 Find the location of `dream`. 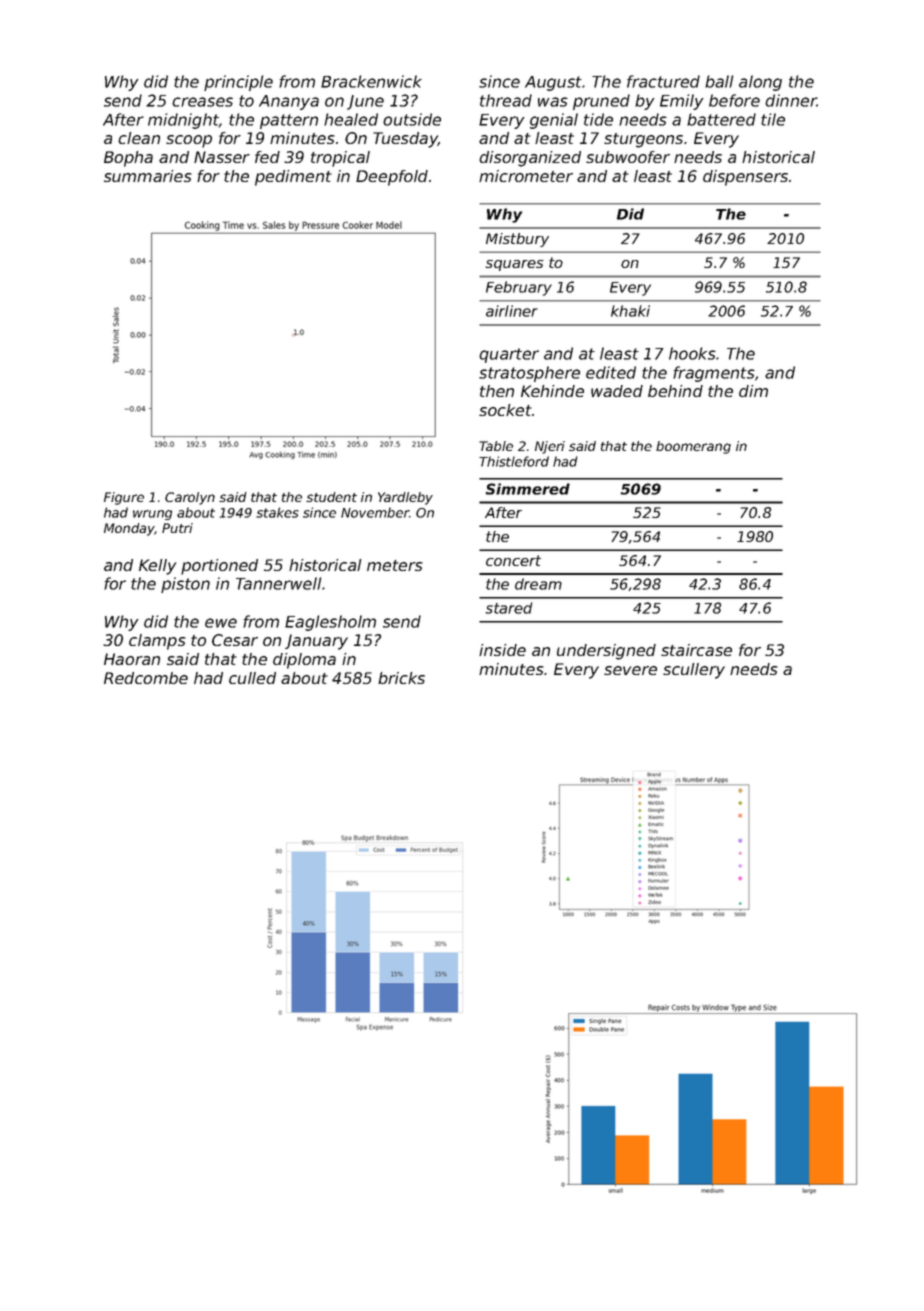

dream is located at coordinates (538, 584).
